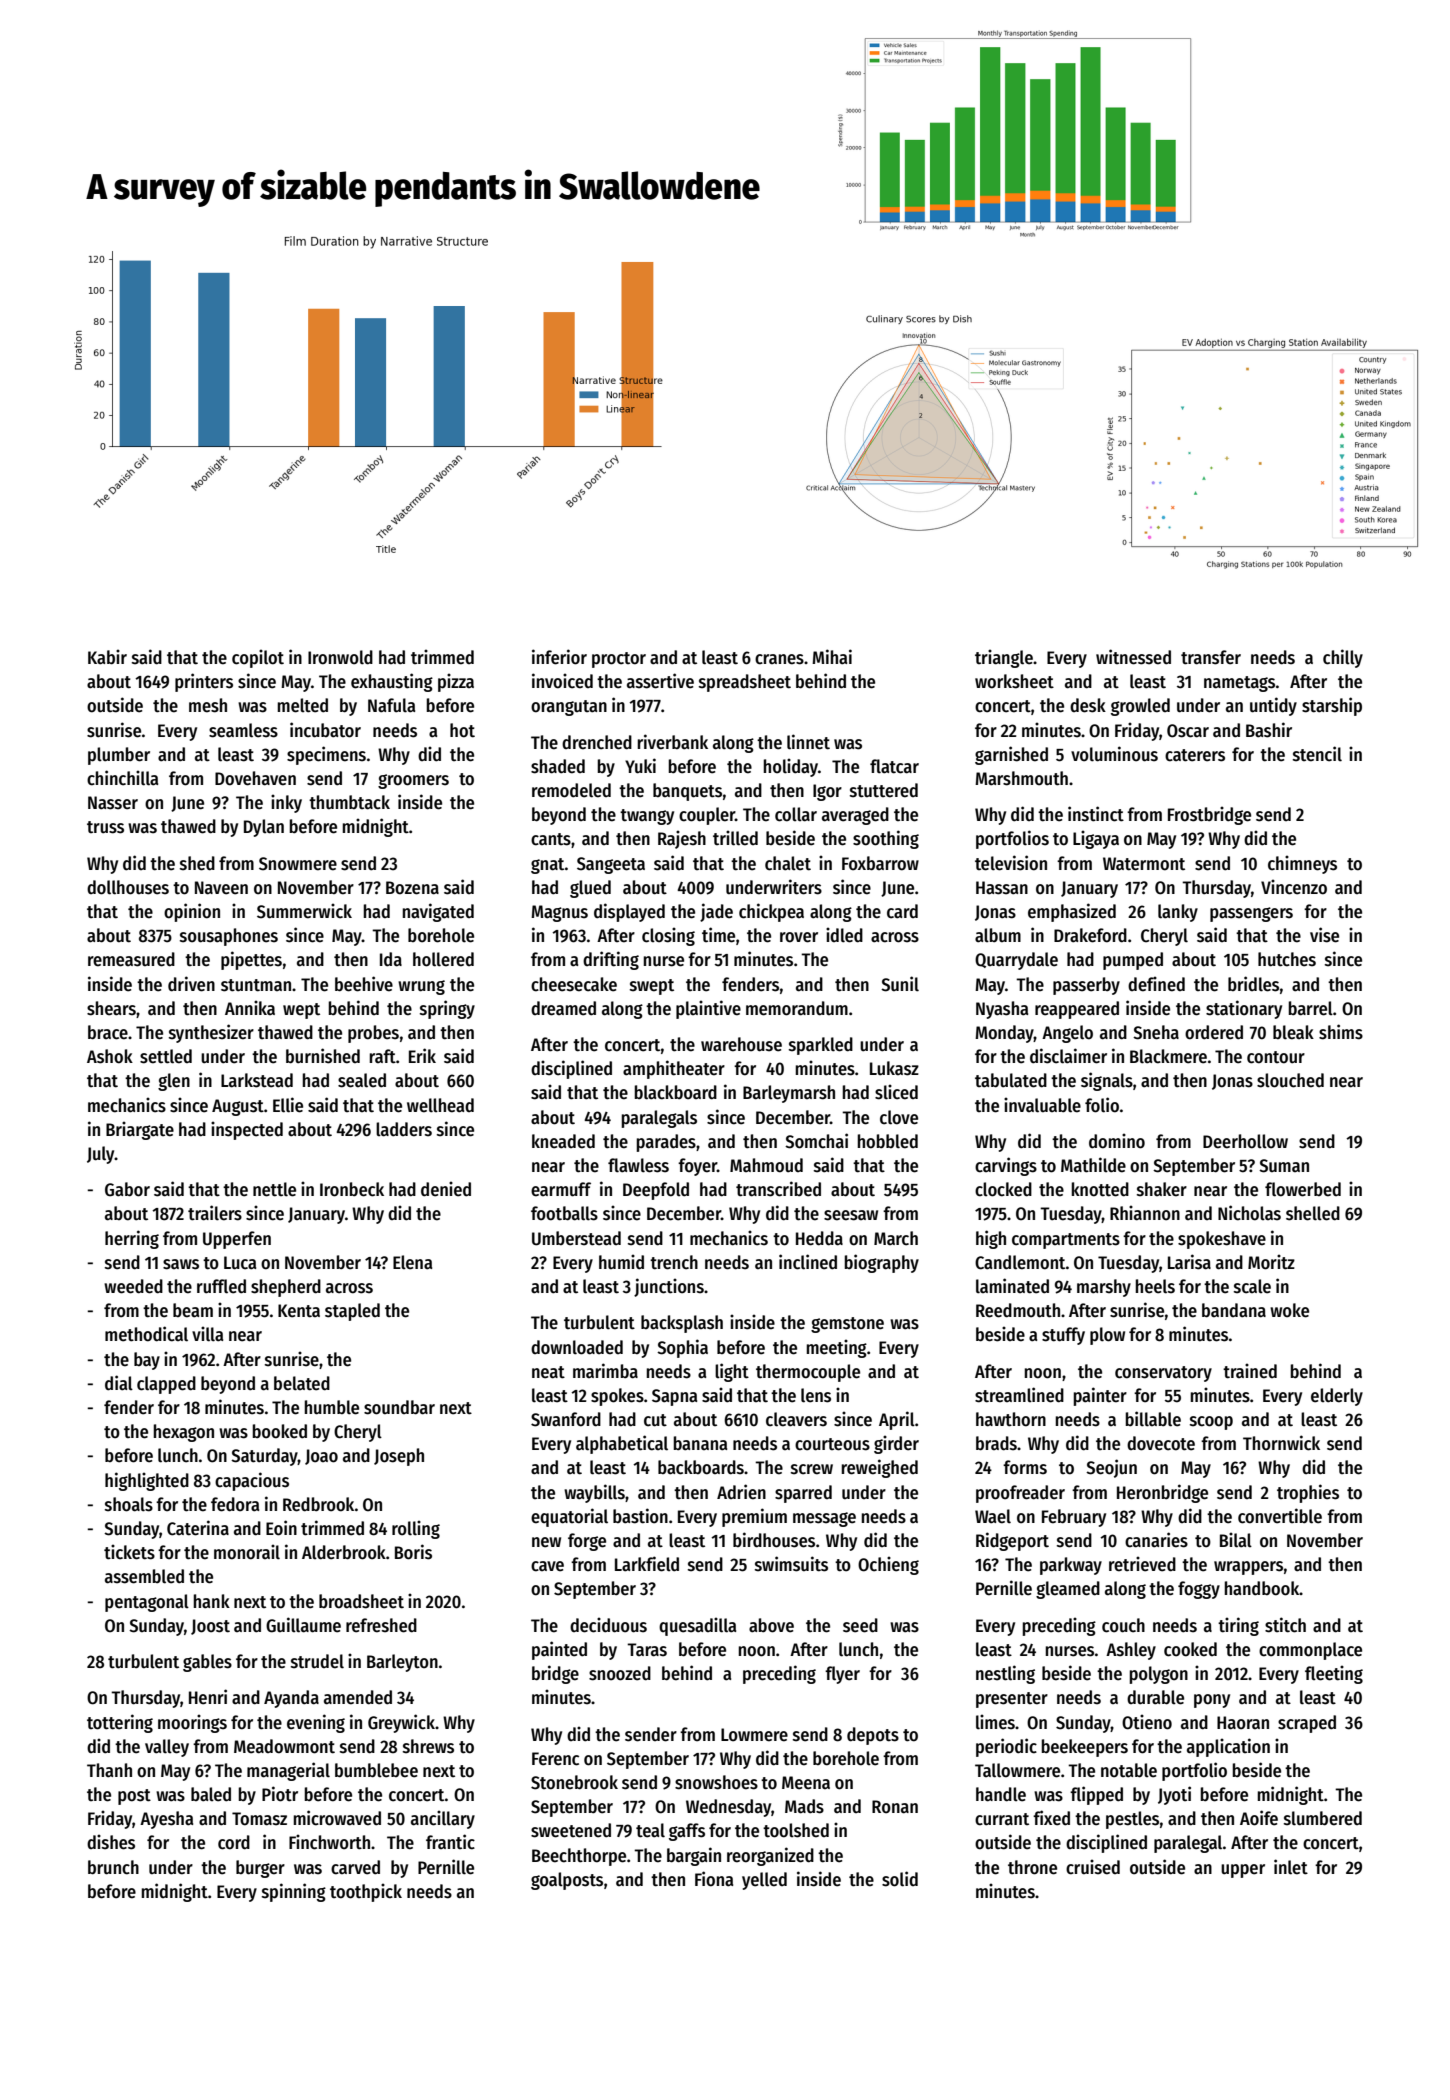 Image resolution: width=1450 pixels, height=2100 pixels. I want to click on inlet, so click(1291, 1867).
